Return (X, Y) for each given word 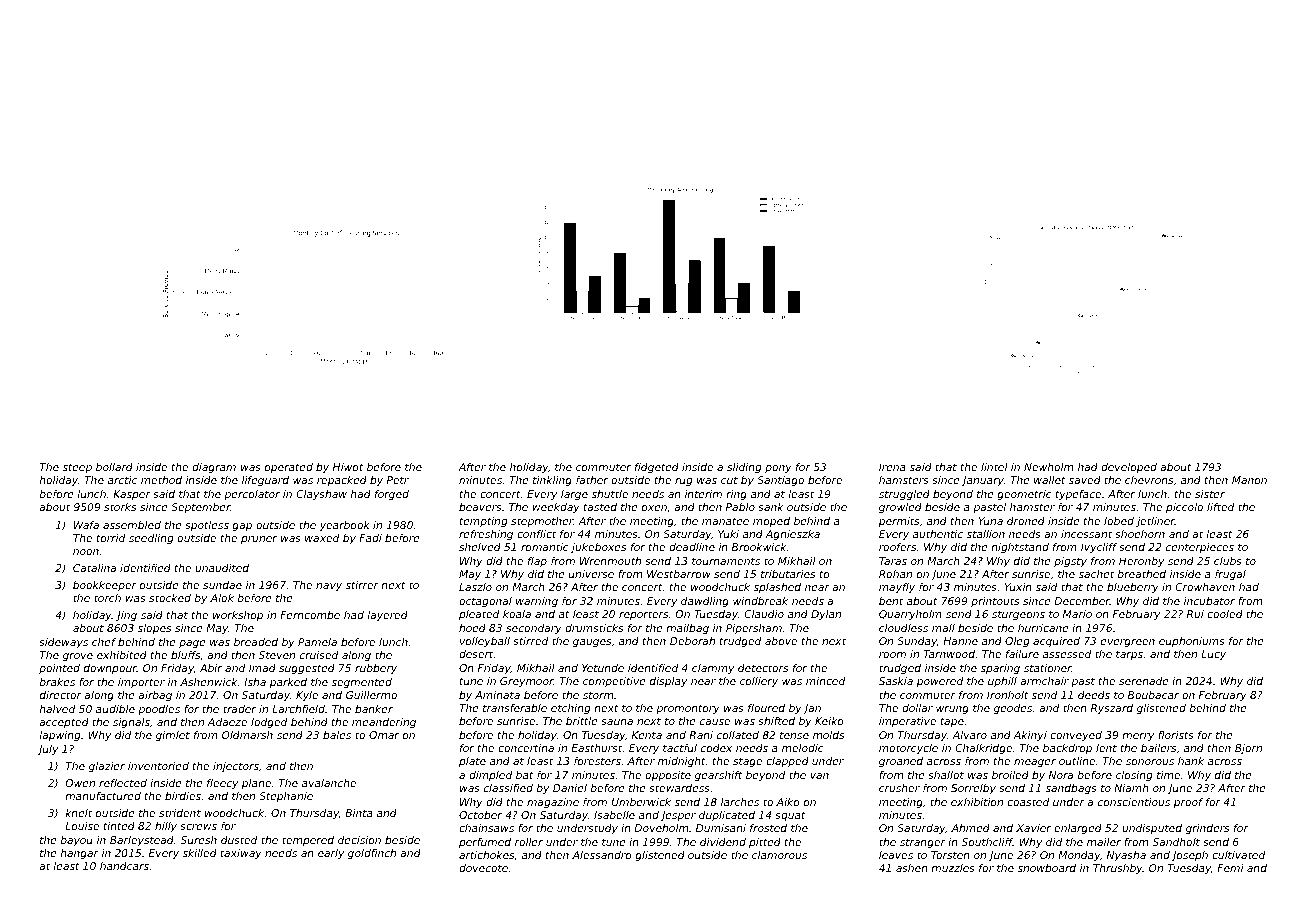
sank (771, 507)
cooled (1225, 614)
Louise (82, 826)
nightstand (1020, 548)
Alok (222, 598)
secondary (534, 629)
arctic (122, 480)
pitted (765, 843)
